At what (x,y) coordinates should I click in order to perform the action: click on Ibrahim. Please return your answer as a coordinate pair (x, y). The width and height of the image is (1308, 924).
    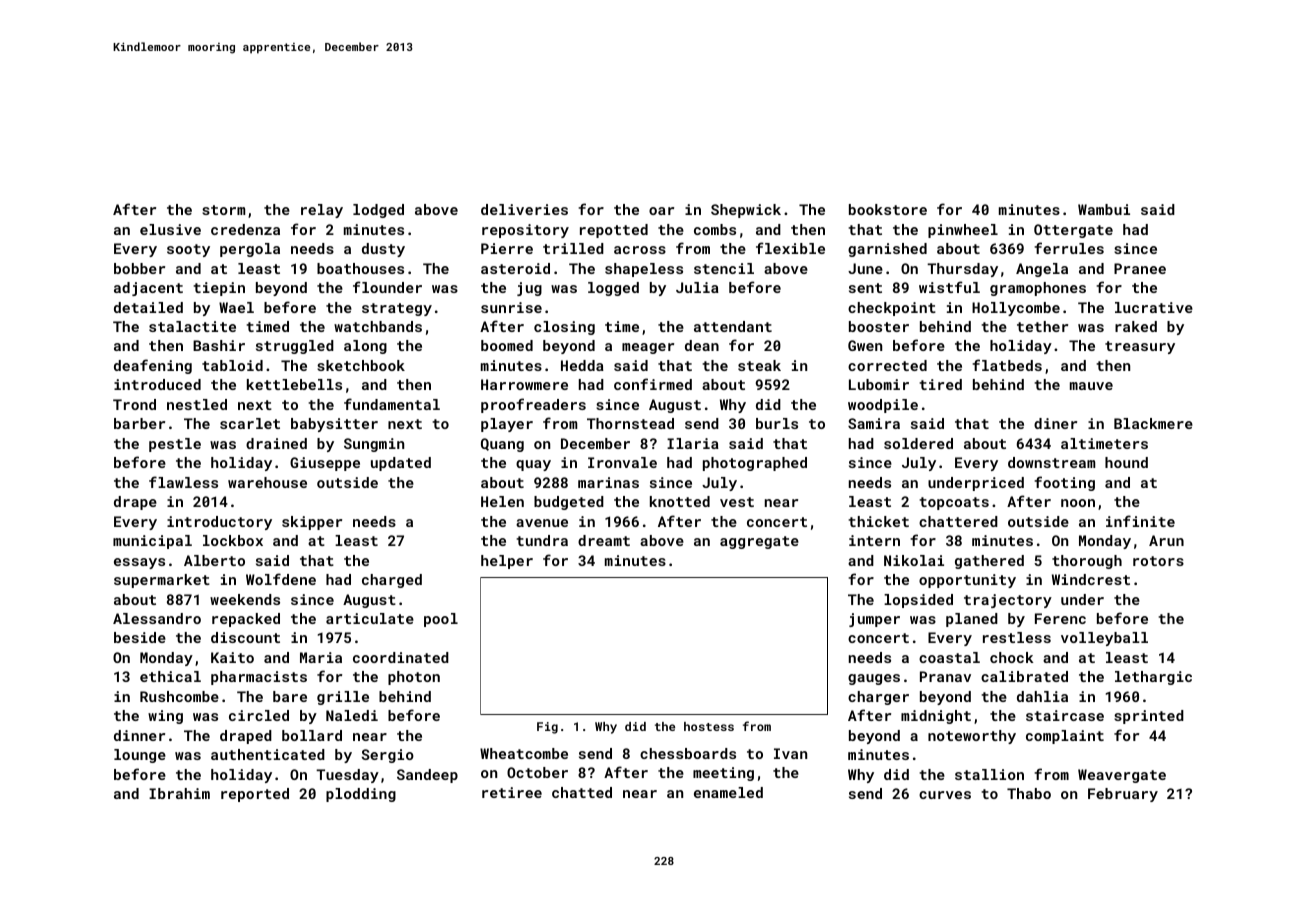
    Looking at the image, I should click on (179, 793).
